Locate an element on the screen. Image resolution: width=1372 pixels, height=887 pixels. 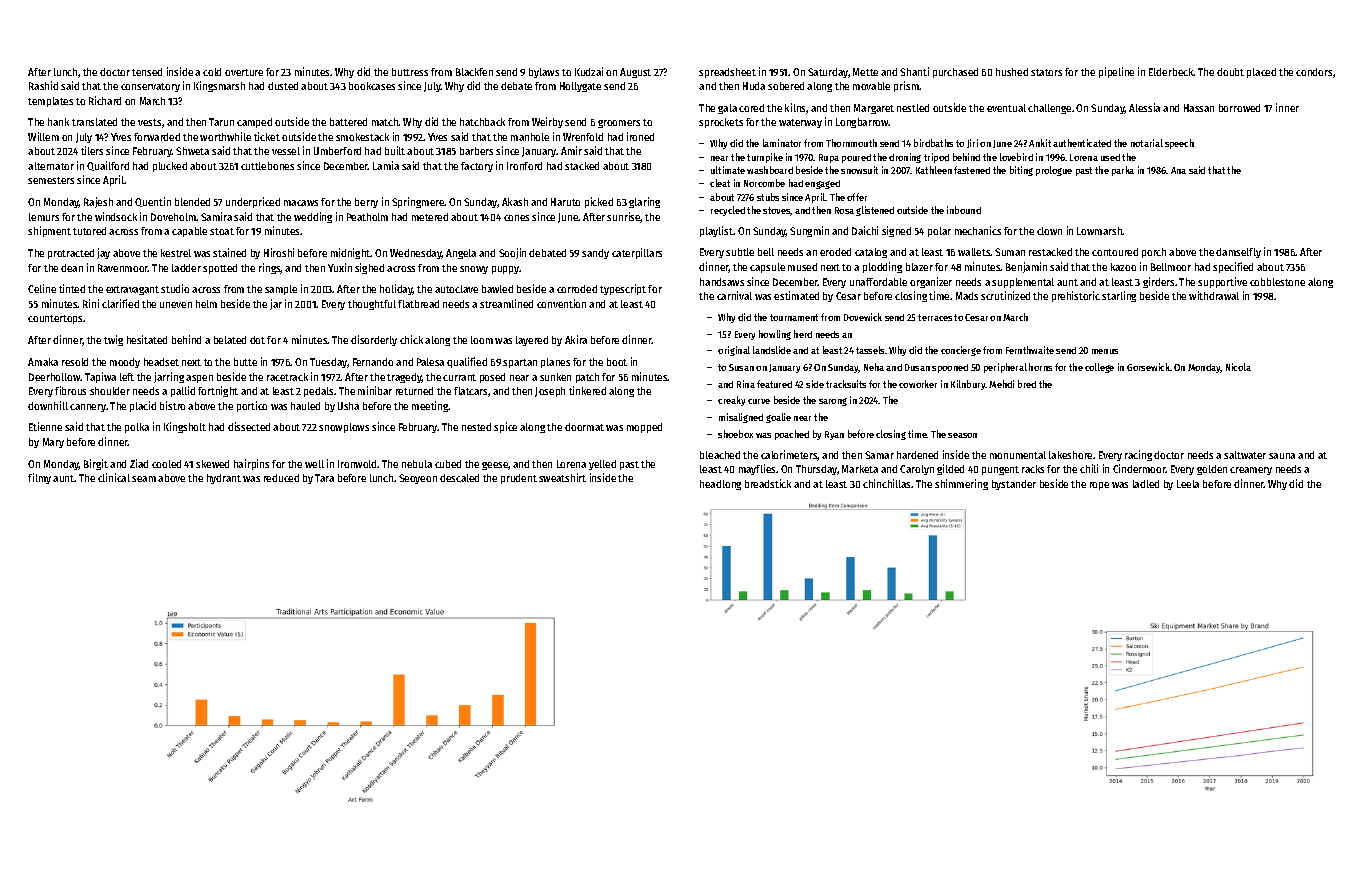
well is located at coordinates (314, 464).
